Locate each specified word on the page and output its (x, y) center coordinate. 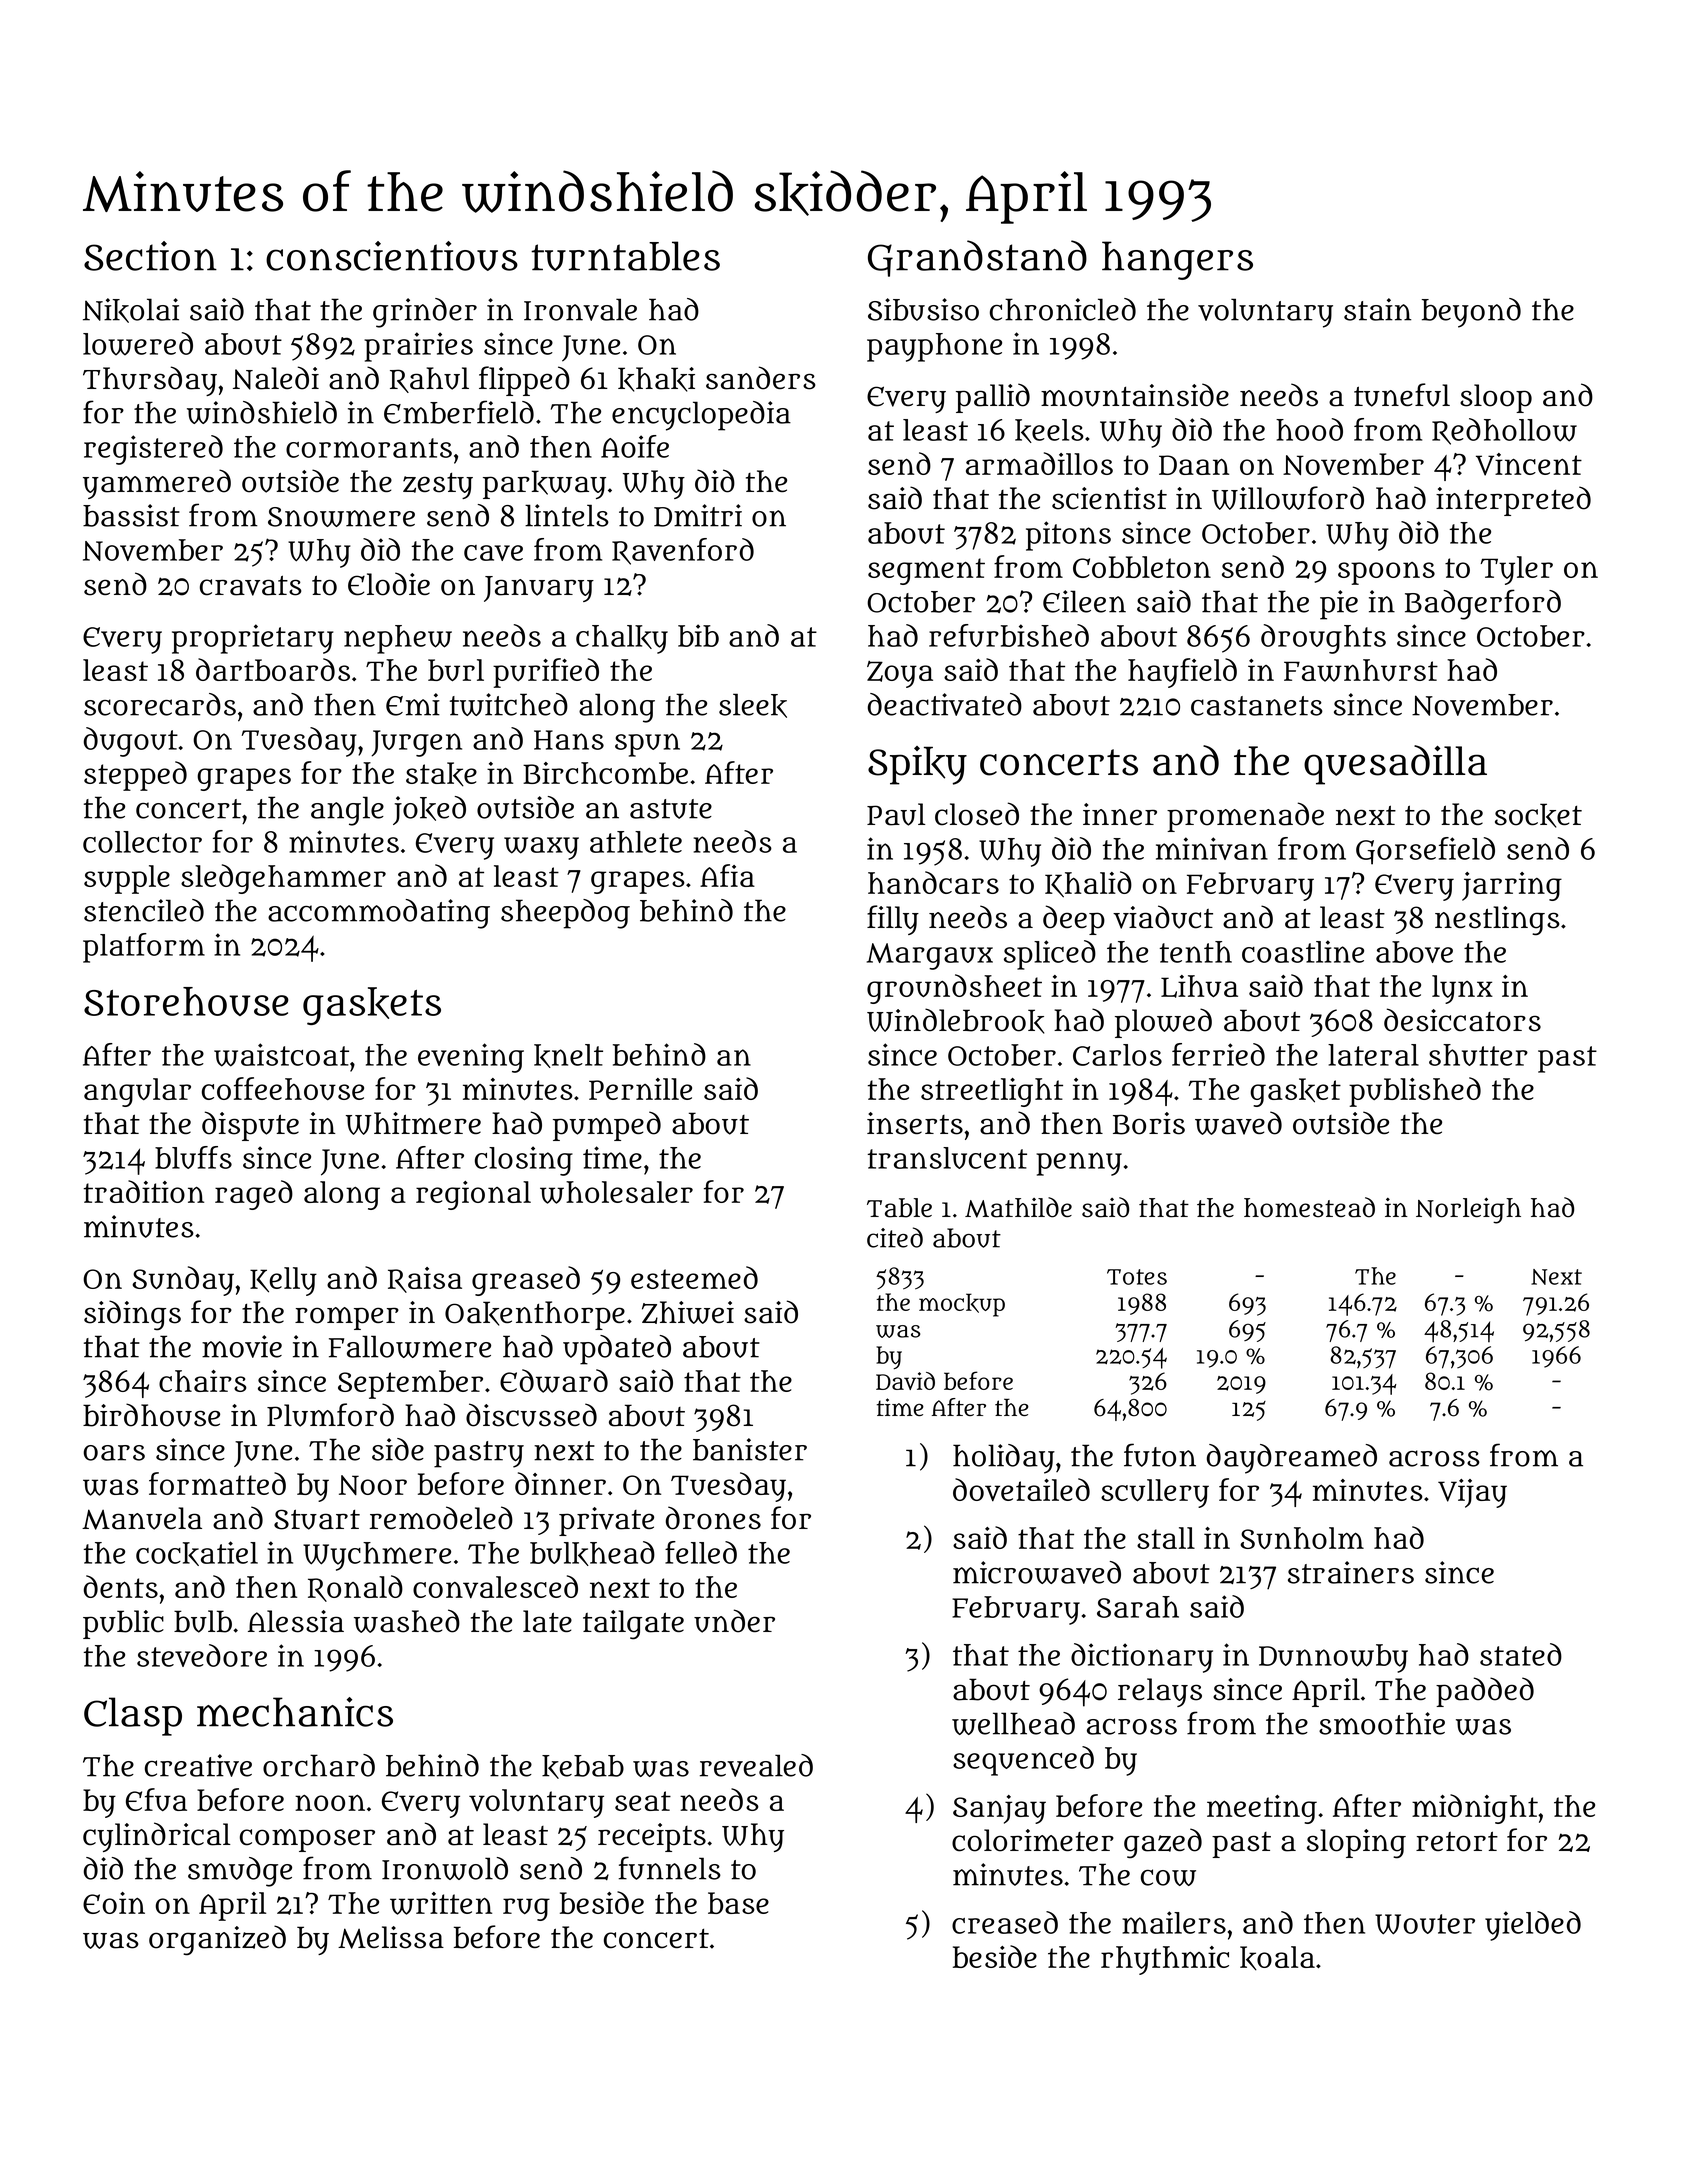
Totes (1137, 1277)
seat (643, 1801)
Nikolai (131, 310)
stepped (135, 776)
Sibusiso (923, 309)
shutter (1478, 1055)
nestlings (1497, 921)
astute (671, 809)
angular (137, 1092)
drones (713, 1518)
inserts (915, 1123)
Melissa (391, 1937)
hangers (1177, 260)
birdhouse (151, 1415)
